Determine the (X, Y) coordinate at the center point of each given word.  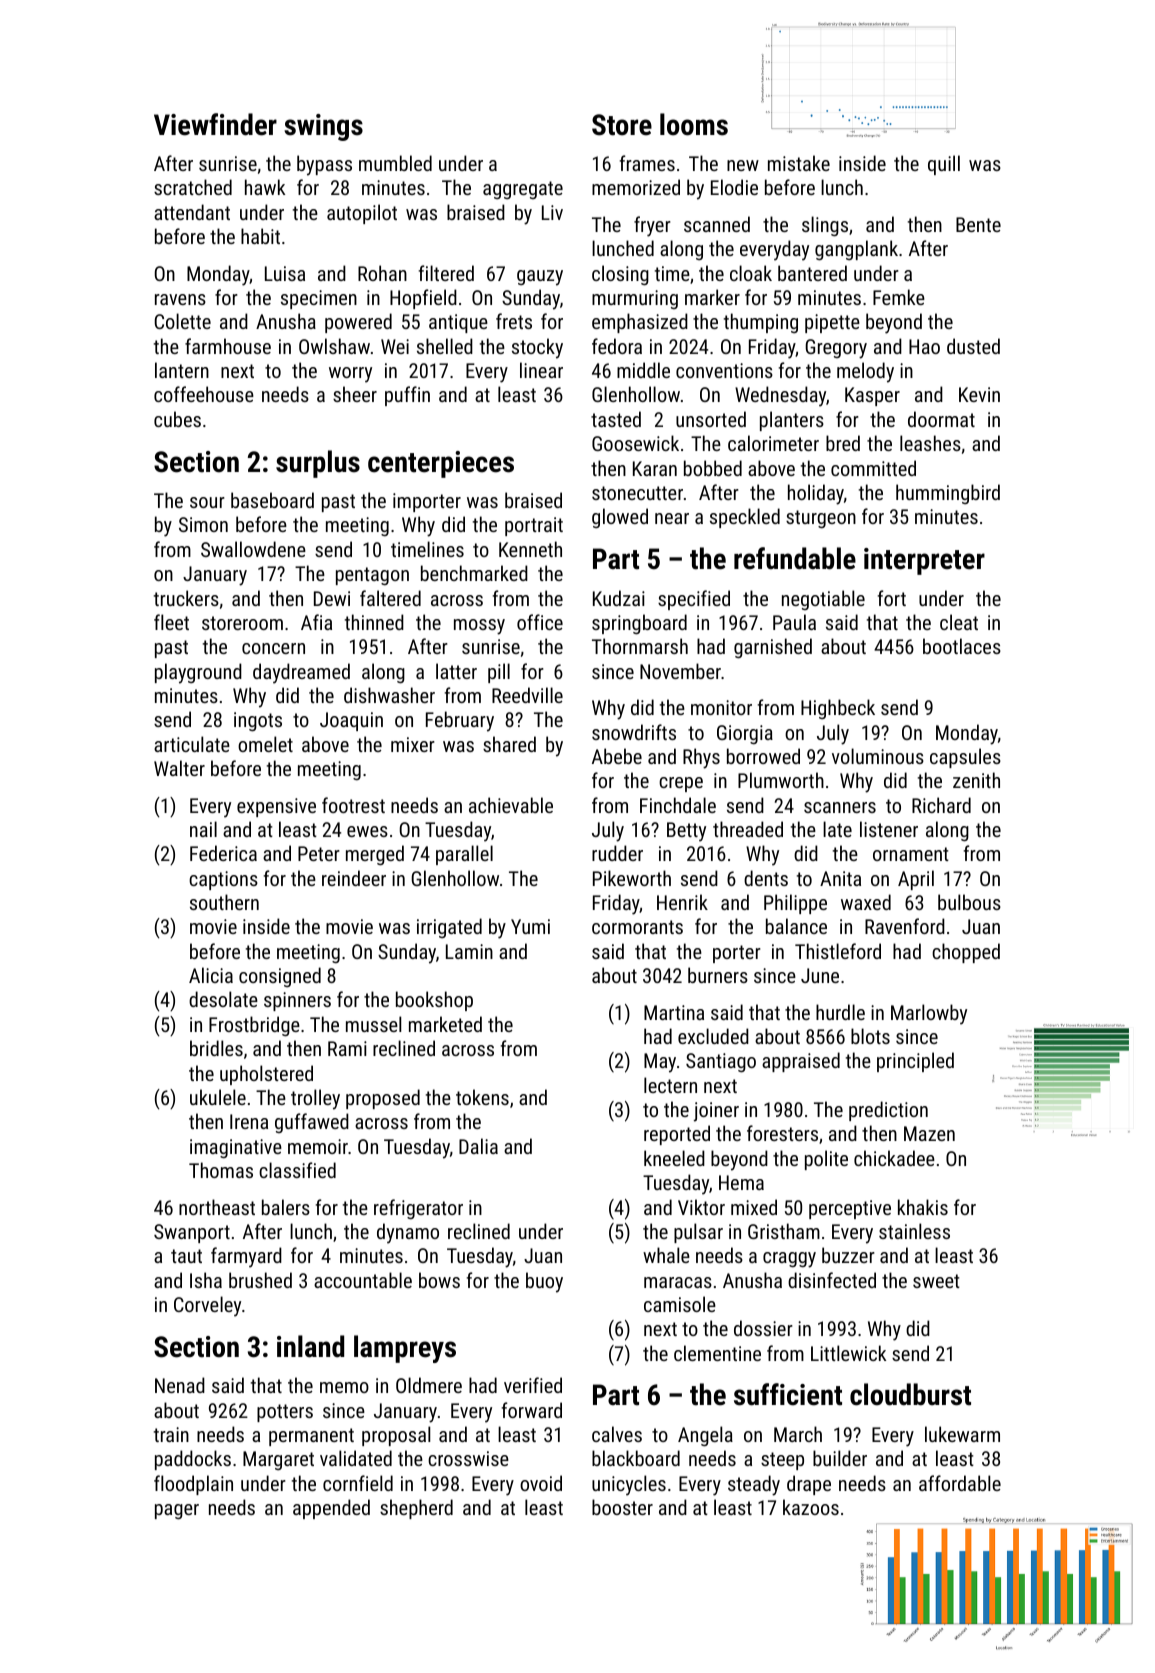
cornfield (358, 1483)
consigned (280, 977)
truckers (186, 598)
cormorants (637, 927)
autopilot (362, 214)
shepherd (416, 1509)
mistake (799, 163)
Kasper (872, 396)
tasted (616, 419)
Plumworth (781, 780)
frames (647, 163)
